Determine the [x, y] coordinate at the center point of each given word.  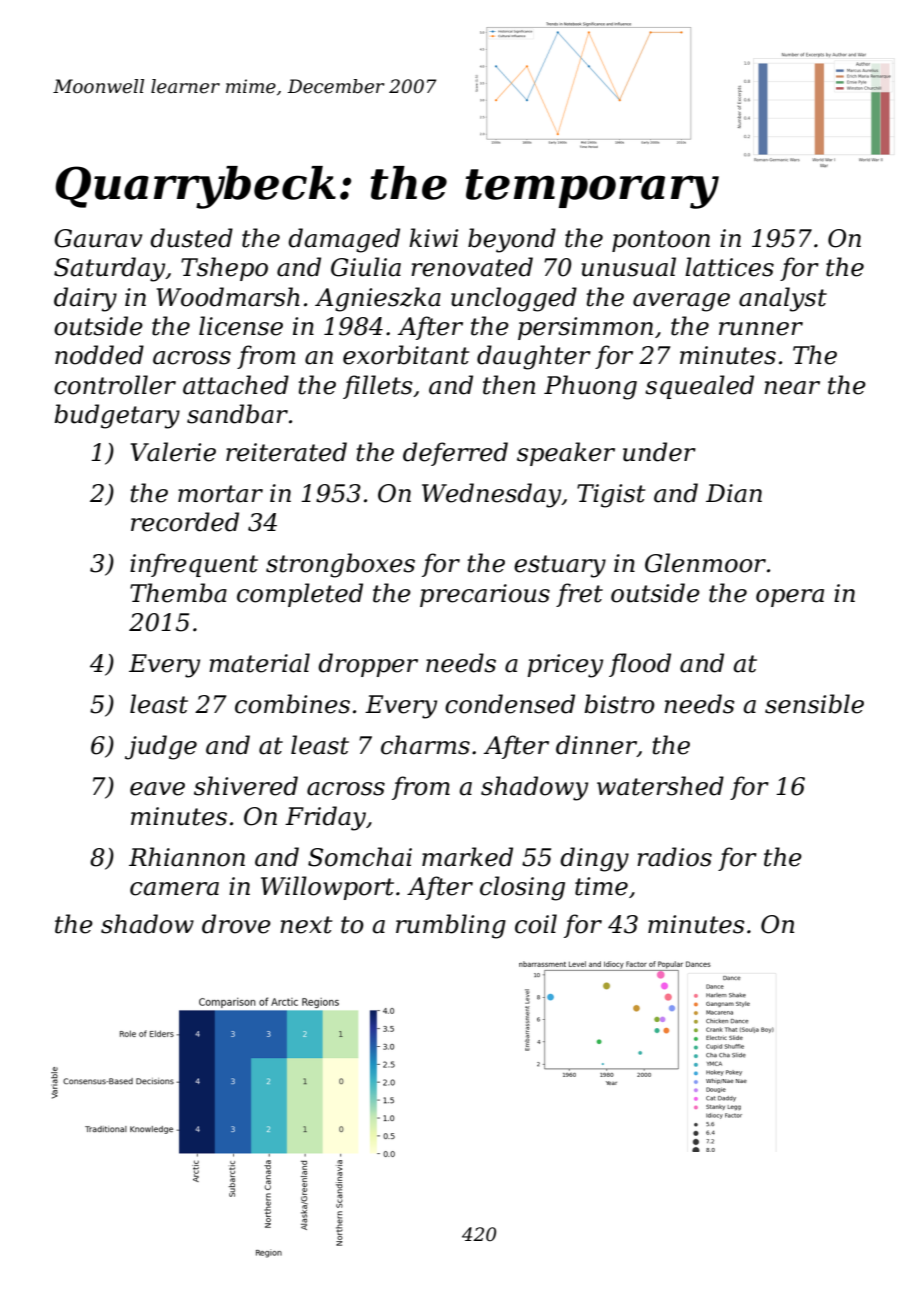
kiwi [433, 237]
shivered [246, 786]
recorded [185, 522]
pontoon [661, 241]
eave [157, 789]
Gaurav [98, 238]
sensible [814, 704]
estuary [560, 566]
